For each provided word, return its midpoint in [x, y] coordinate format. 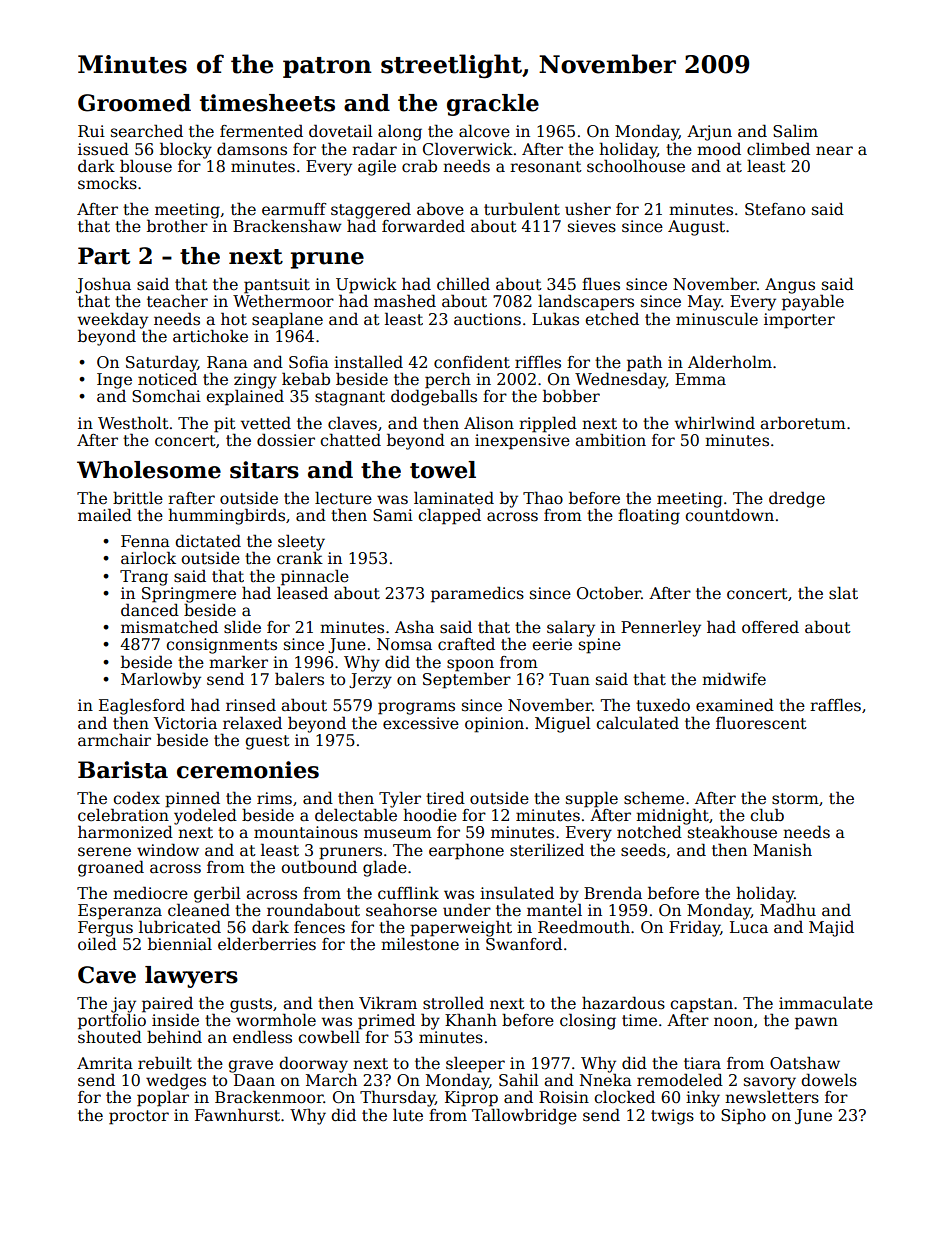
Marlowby [161, 680]
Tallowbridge [524, 1116]
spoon [470, 665]
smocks [107, 183]
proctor [139, 1117]
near [834, 150]
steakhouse [732, 832]
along [400, 132]
